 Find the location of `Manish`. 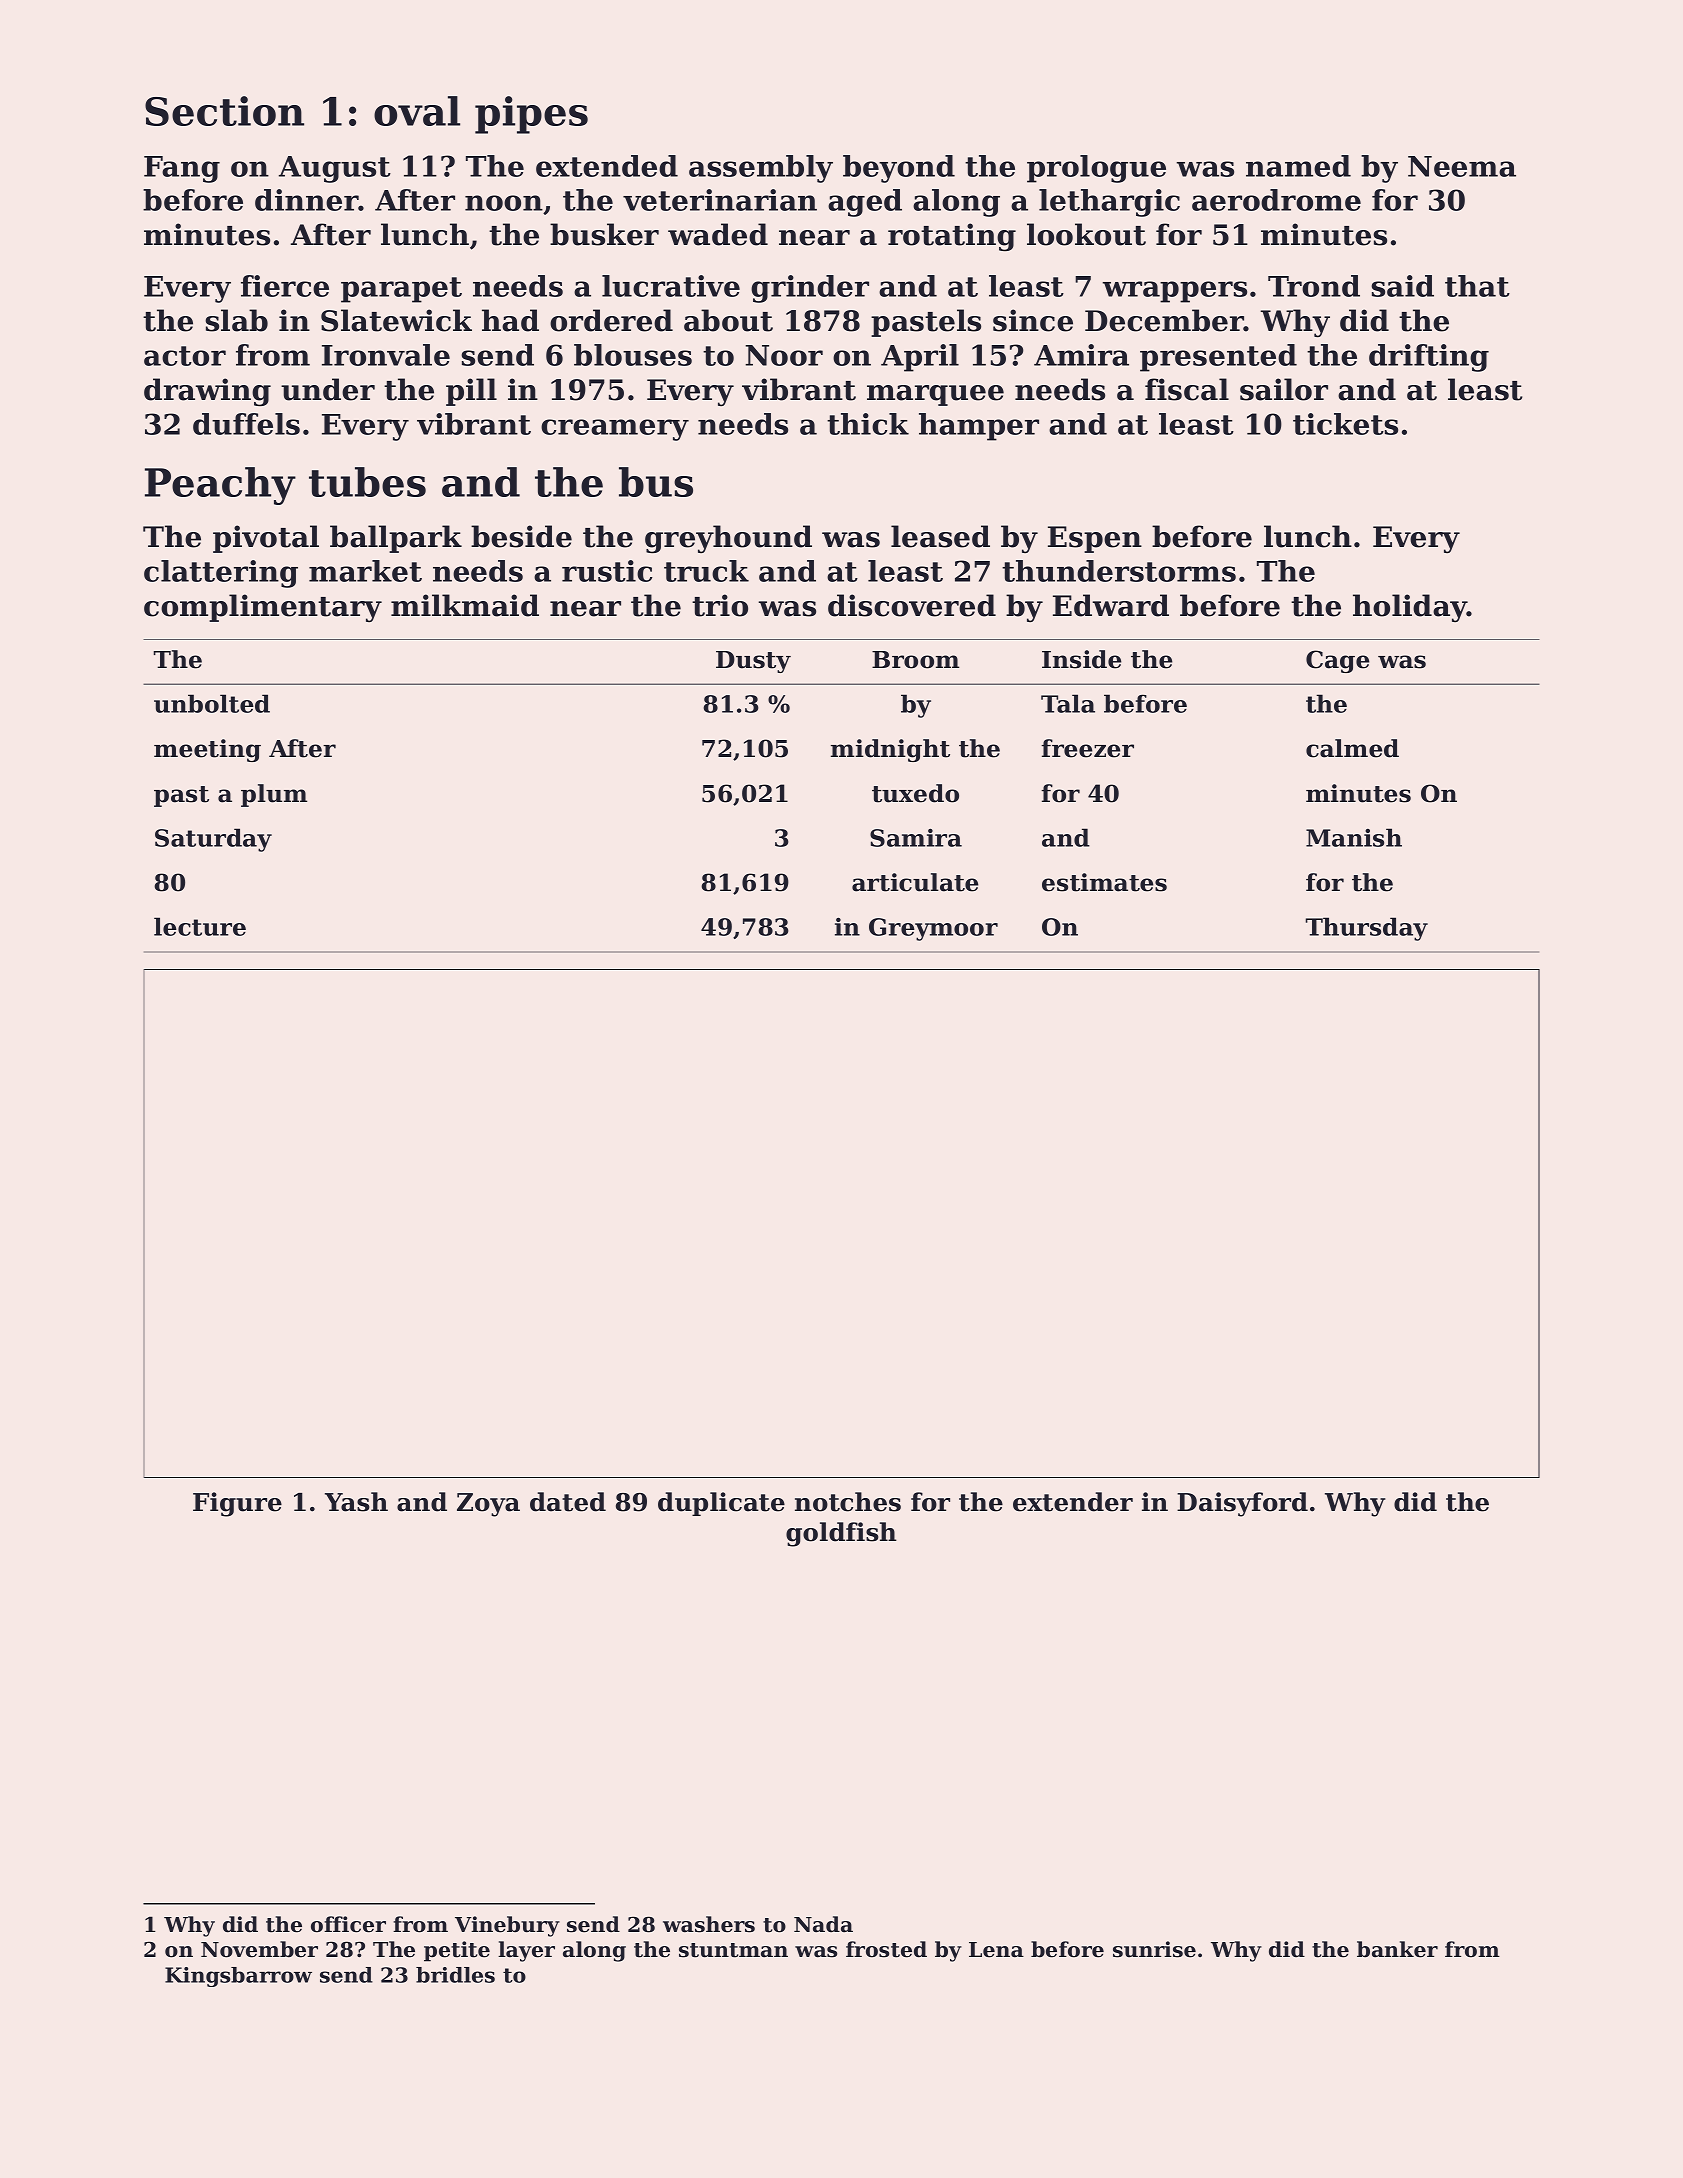

Manish is located at coordinates (1354, 837).
